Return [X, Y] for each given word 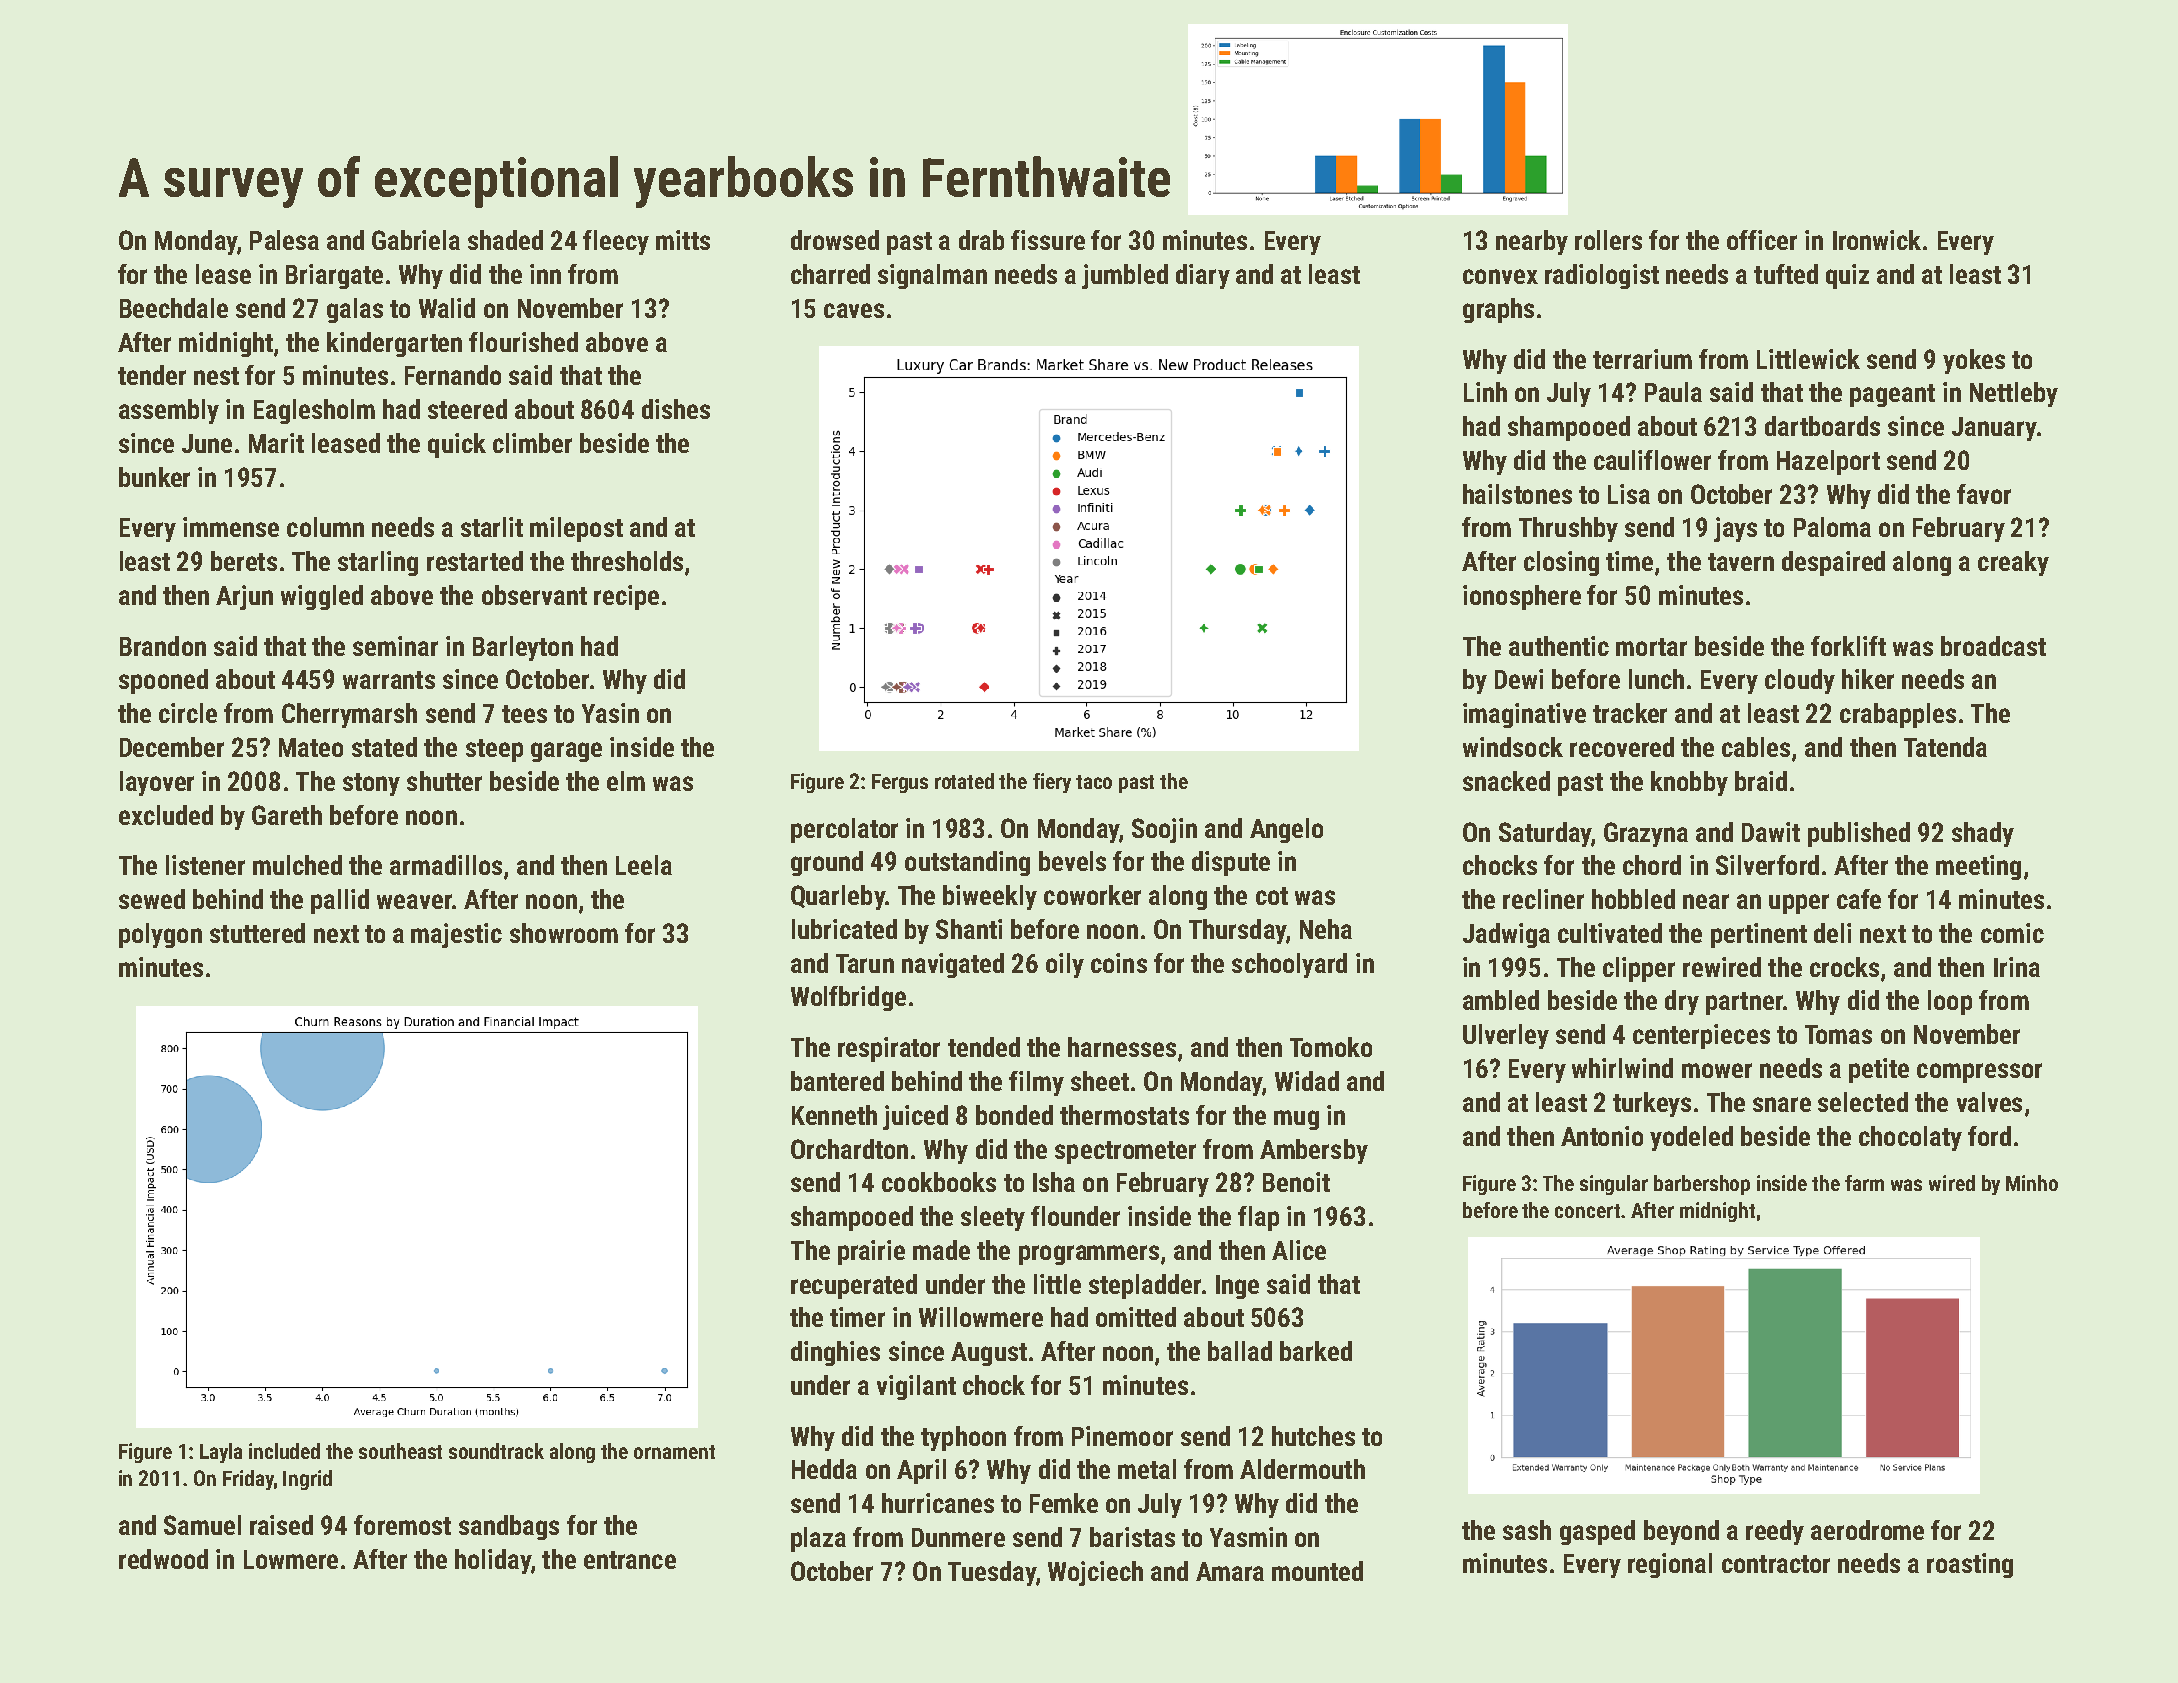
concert [1587, 1211]
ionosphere [1522, 597]
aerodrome [1867, 1530]
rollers [1608, 240]
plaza [818, 1539]
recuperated [854, 1286]
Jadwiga [1506, 935]
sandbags [509, 1527]
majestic [456, 935]
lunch [1656, 679]
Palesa [284, 240]
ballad [1240, 1351]
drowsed [835, 240]
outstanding [967, 863]
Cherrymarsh [349, 715]
